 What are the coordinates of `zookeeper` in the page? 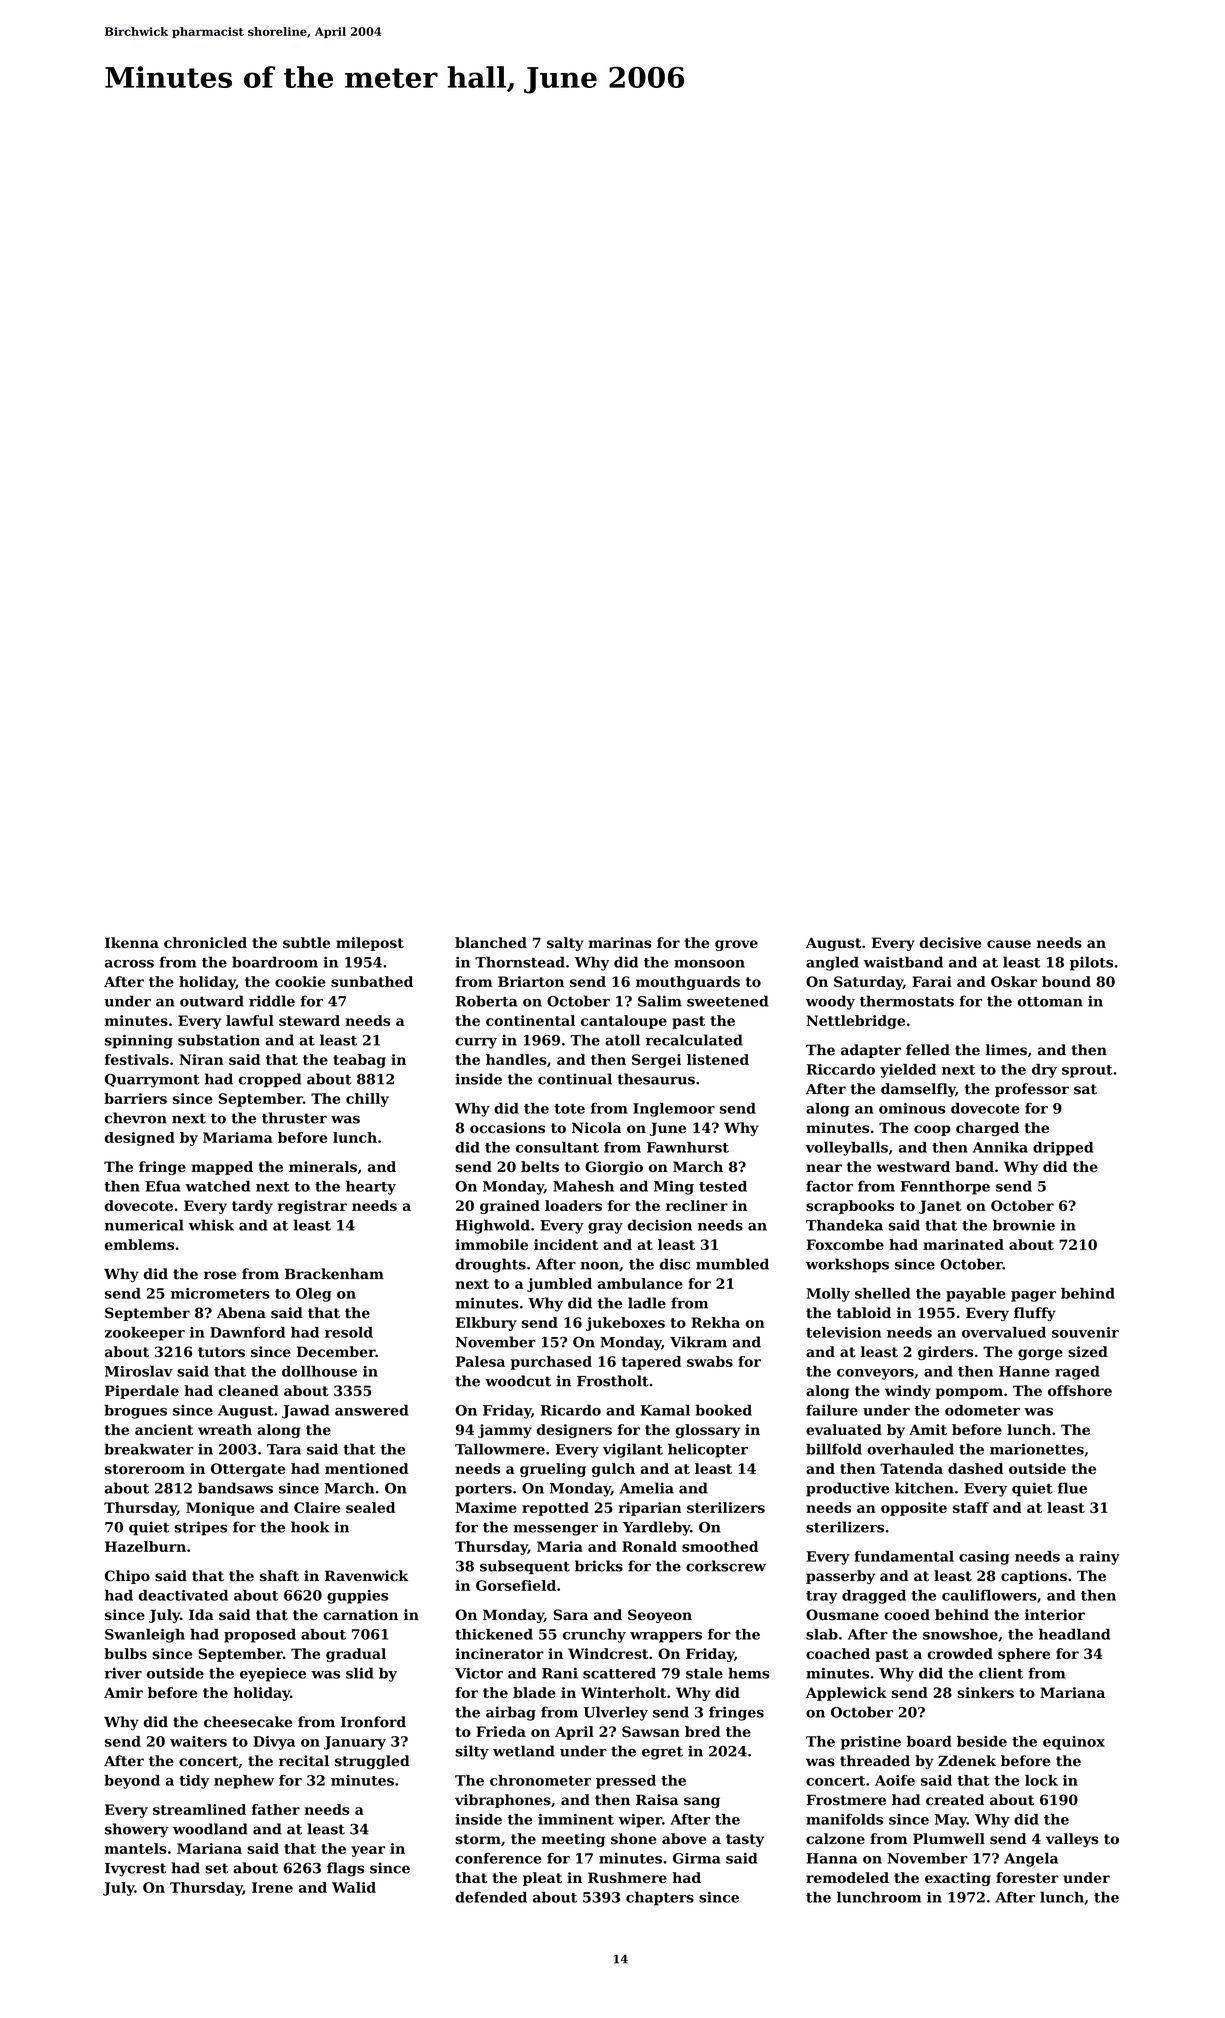 It's located at (145, 1334).
